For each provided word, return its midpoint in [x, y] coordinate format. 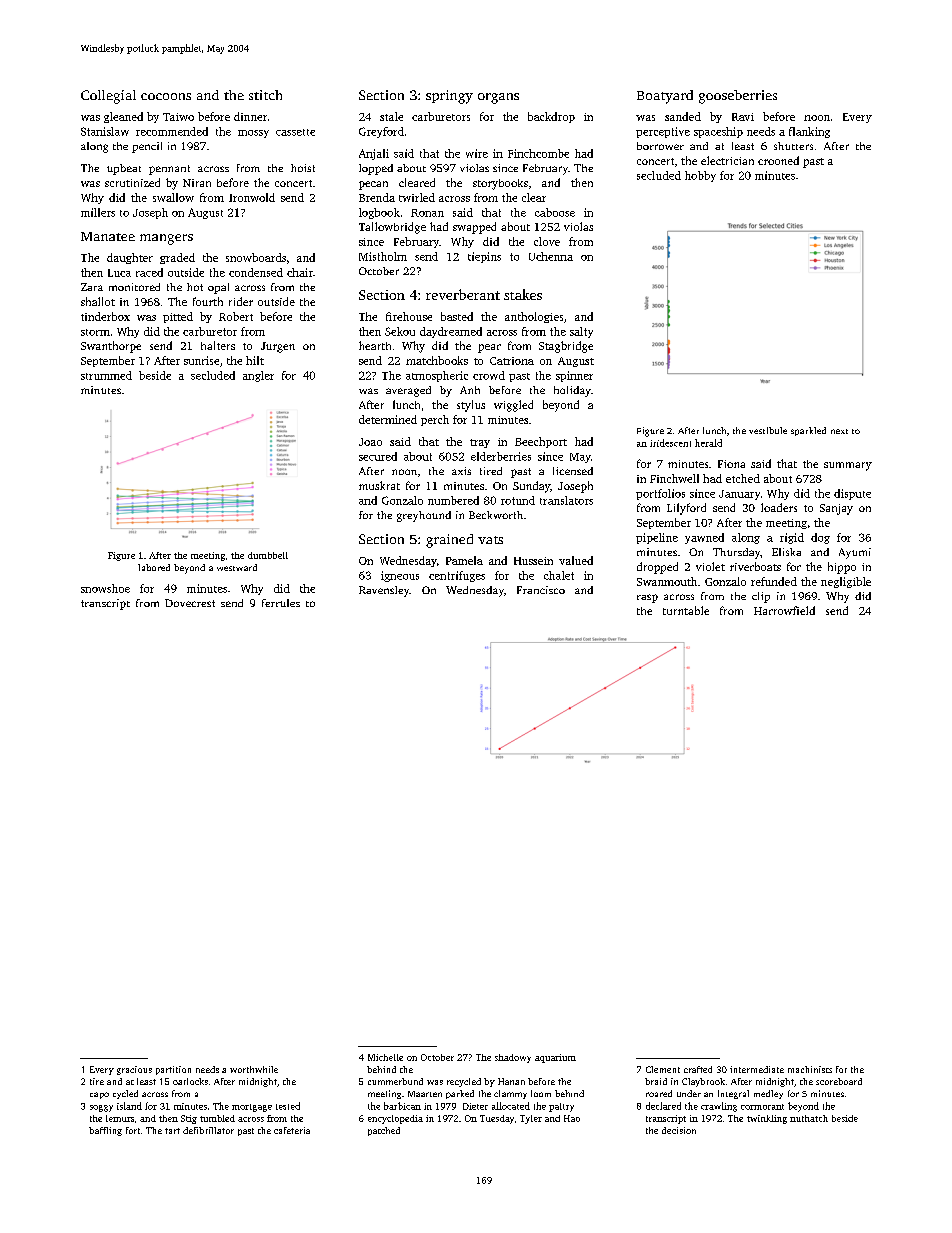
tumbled [217, 1118]
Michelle [385, 1057]
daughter [130, 258]
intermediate [757, 1069]
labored [154, 567]
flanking [809, 132]
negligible [846, 582]
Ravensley [384, 591]
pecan [373, 185]
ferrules [281, 603]
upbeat [124, 169]
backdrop [551, 117]
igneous [400, 576]
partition [173, 1070]
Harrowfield [784, 610]
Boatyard [665, 97]
